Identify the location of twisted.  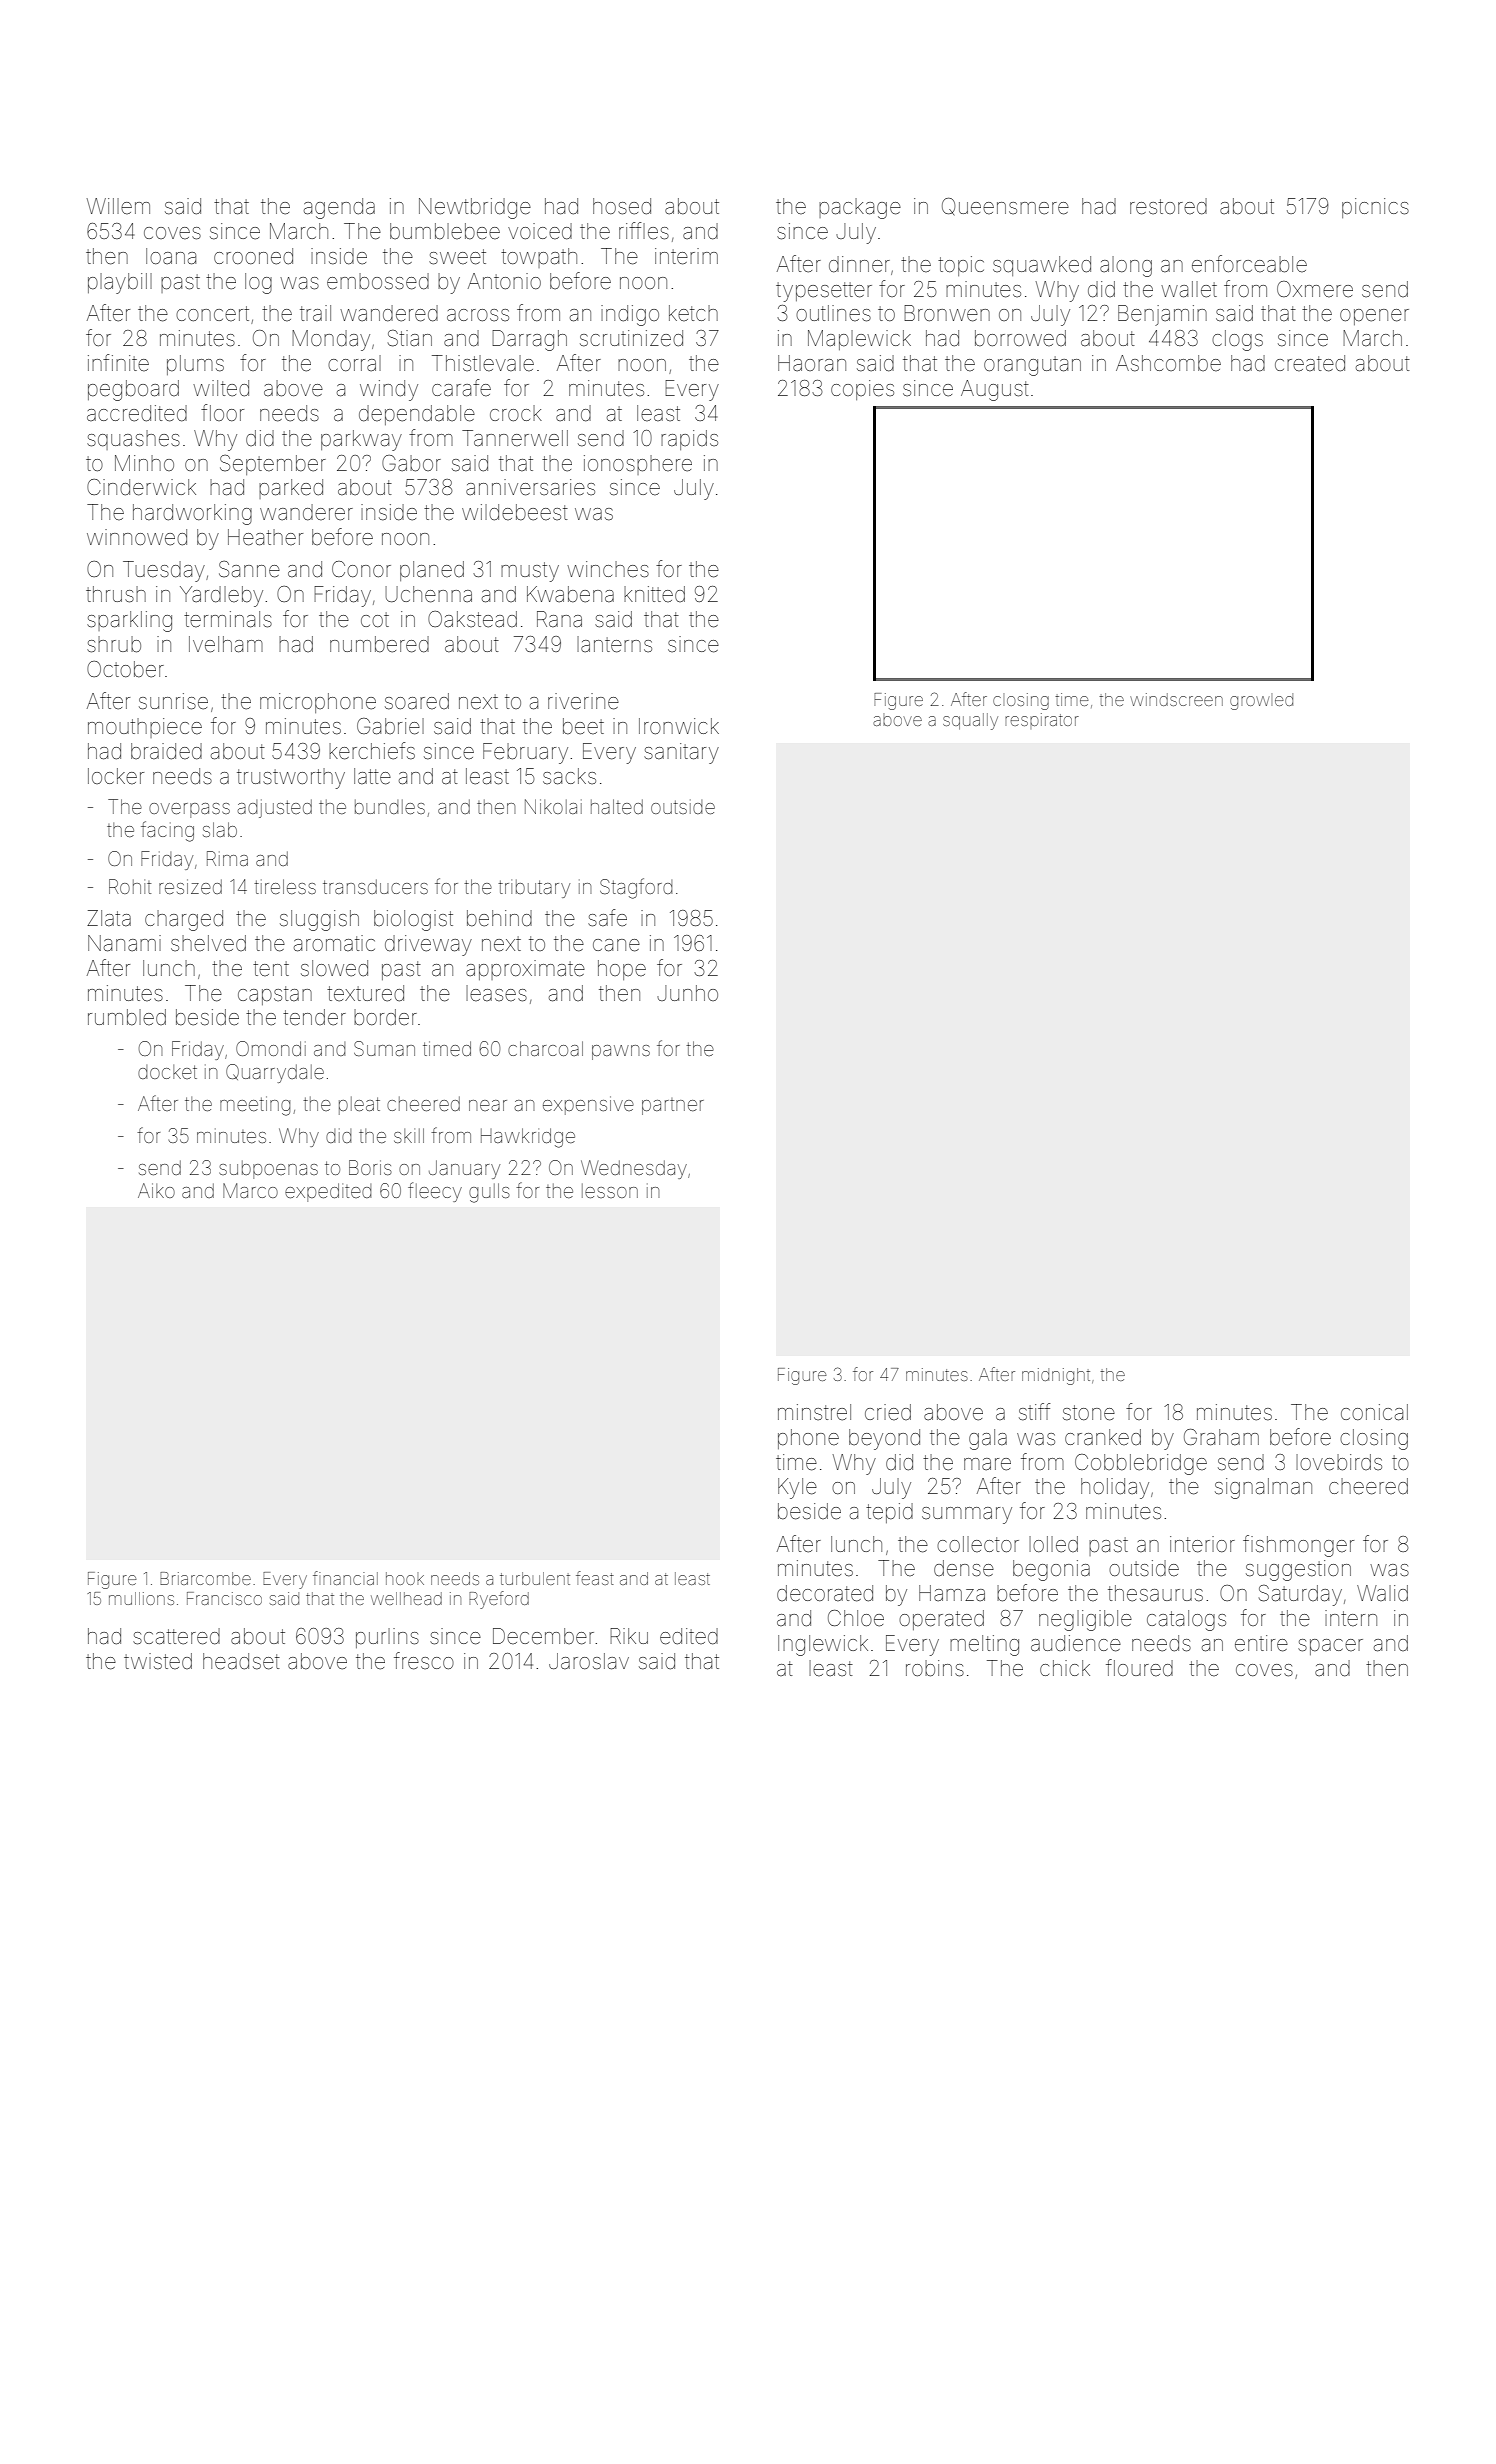
(158, 1661).
